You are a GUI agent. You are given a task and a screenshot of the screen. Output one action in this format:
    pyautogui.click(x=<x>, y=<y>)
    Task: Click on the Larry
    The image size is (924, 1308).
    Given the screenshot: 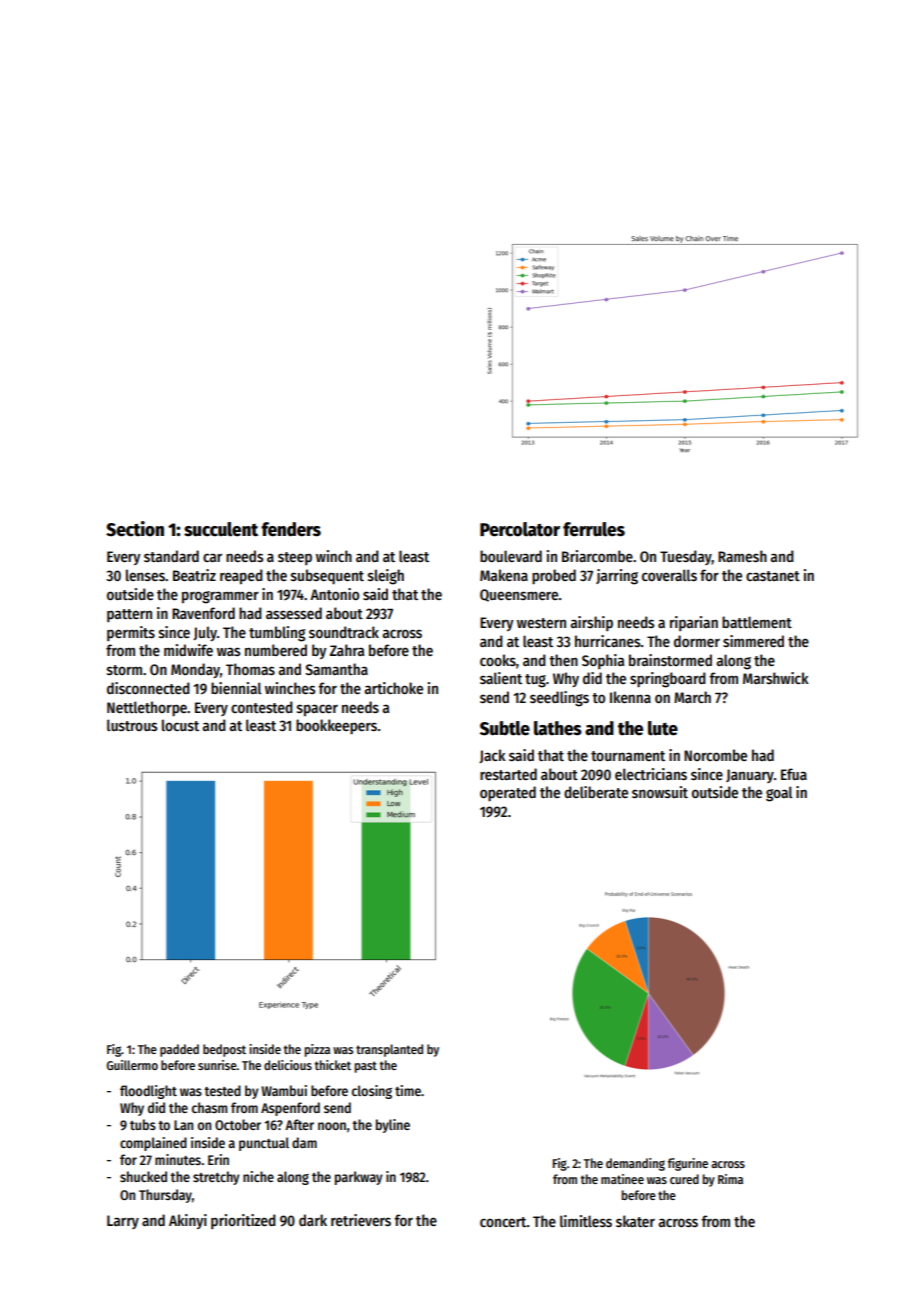 What is the action you would take?
    pyautogui.click(x=123, y=1222)
